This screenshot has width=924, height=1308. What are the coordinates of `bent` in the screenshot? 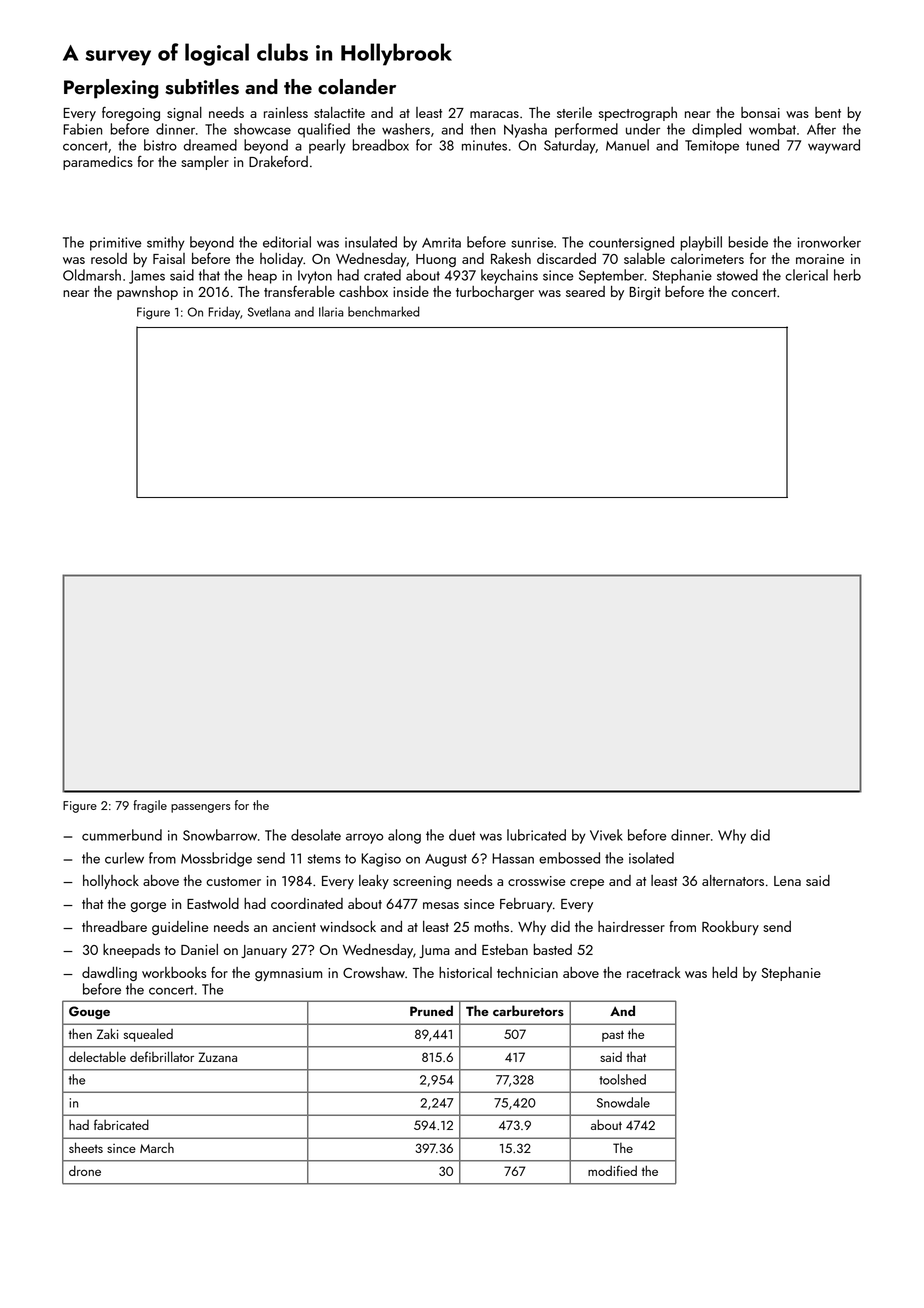 It's located at (828, 112).
